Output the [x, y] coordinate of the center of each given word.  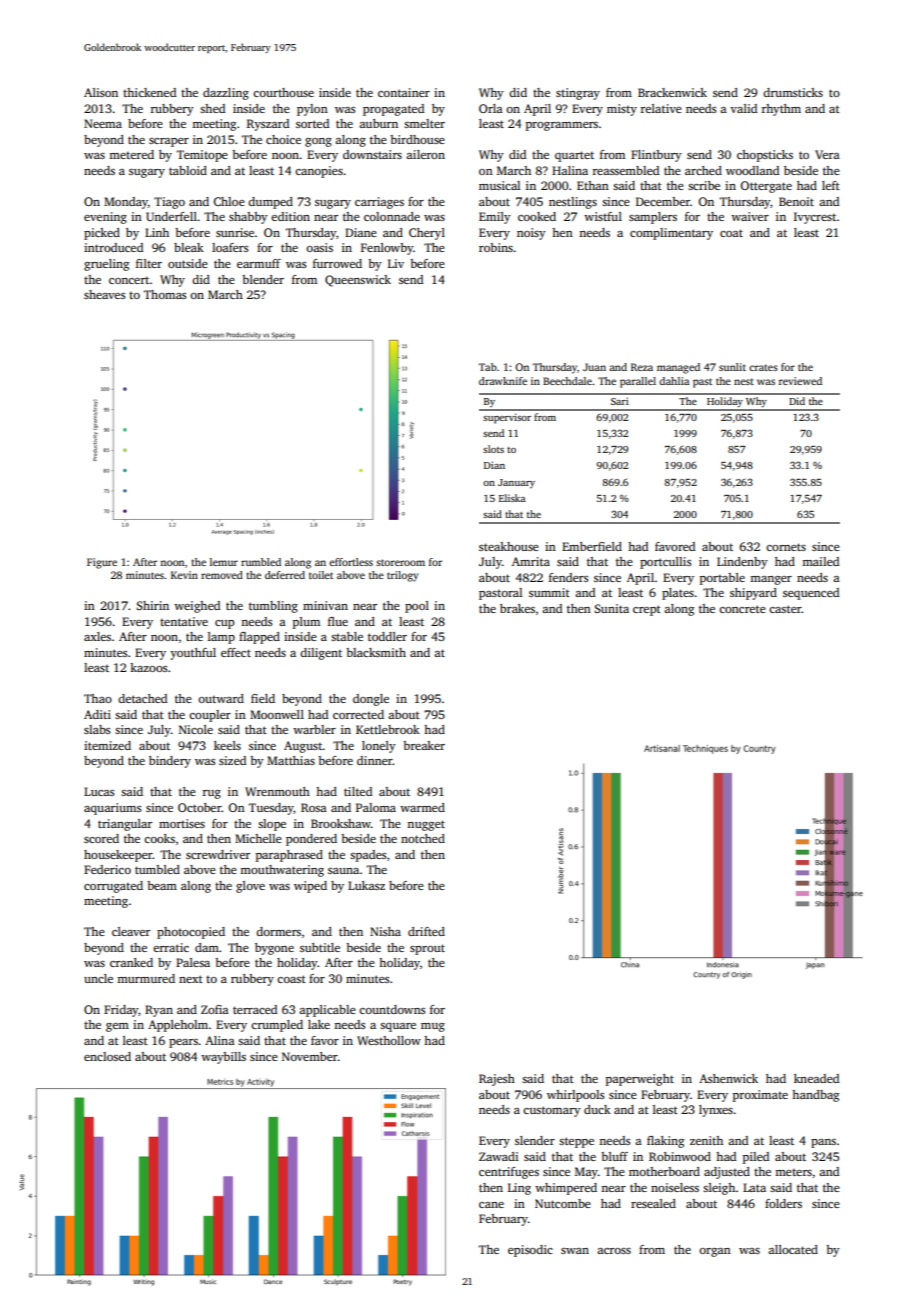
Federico [107, 869]
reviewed [800, 381]
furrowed [337, 263]
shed [212, 108]
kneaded [816, 1078]
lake [319, 1024]
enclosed [107, 1056]
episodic [530, 1251]
